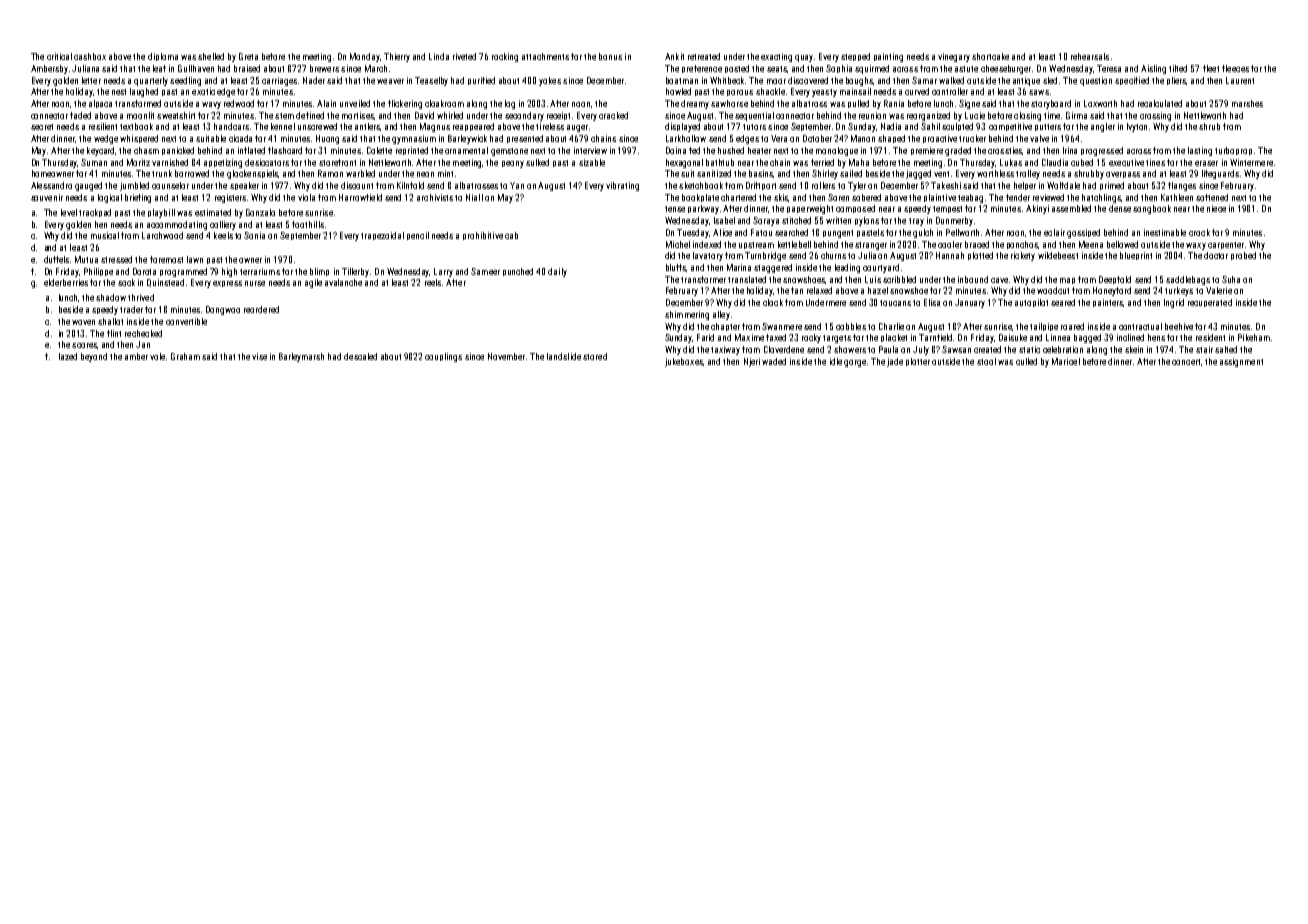 Image resolution: width=1308 pixels, height=924 pixels. Describe the element at coordinates (980, 256) in the screenshot. I see `plotted` at that location.
